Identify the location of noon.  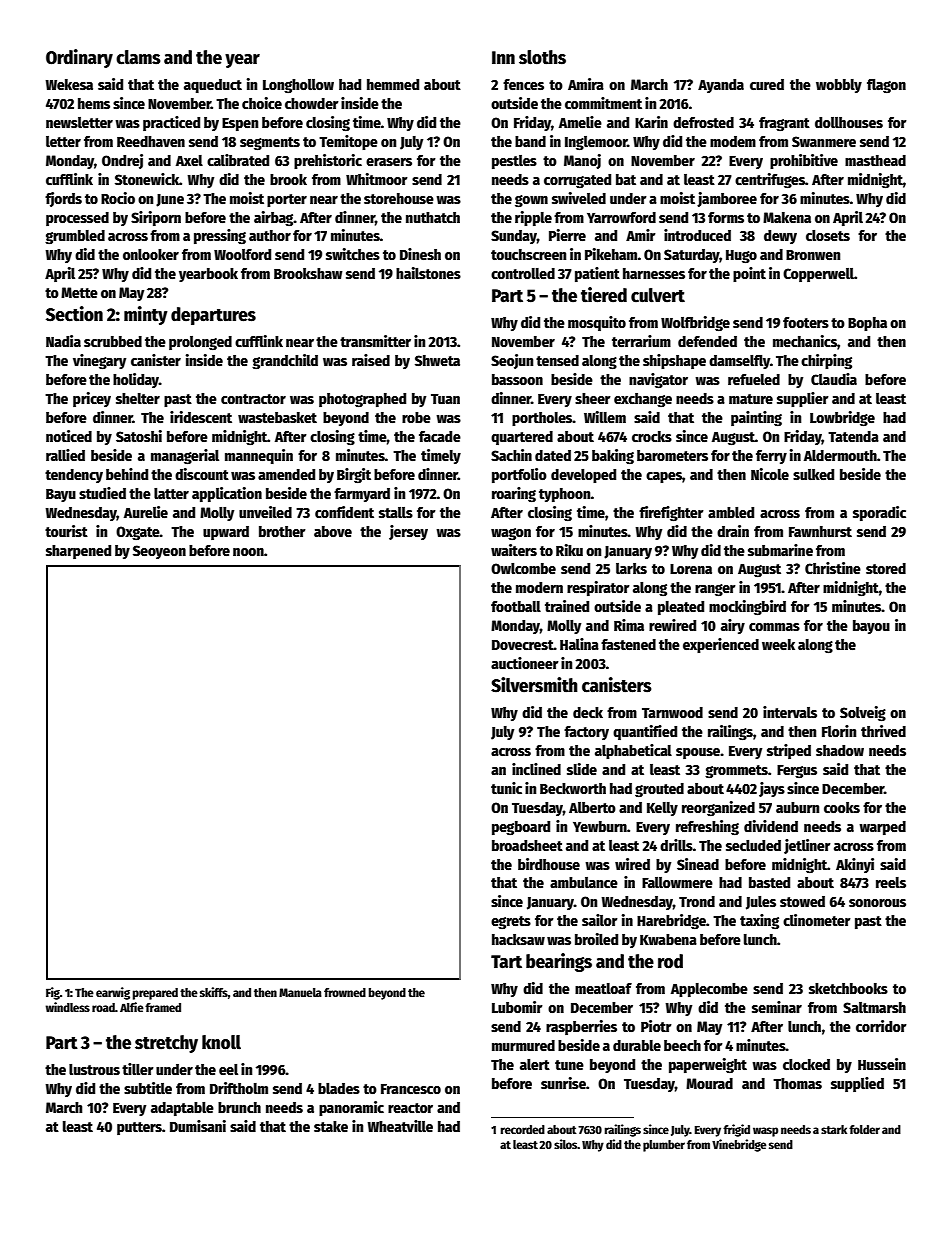
(248, 552).
